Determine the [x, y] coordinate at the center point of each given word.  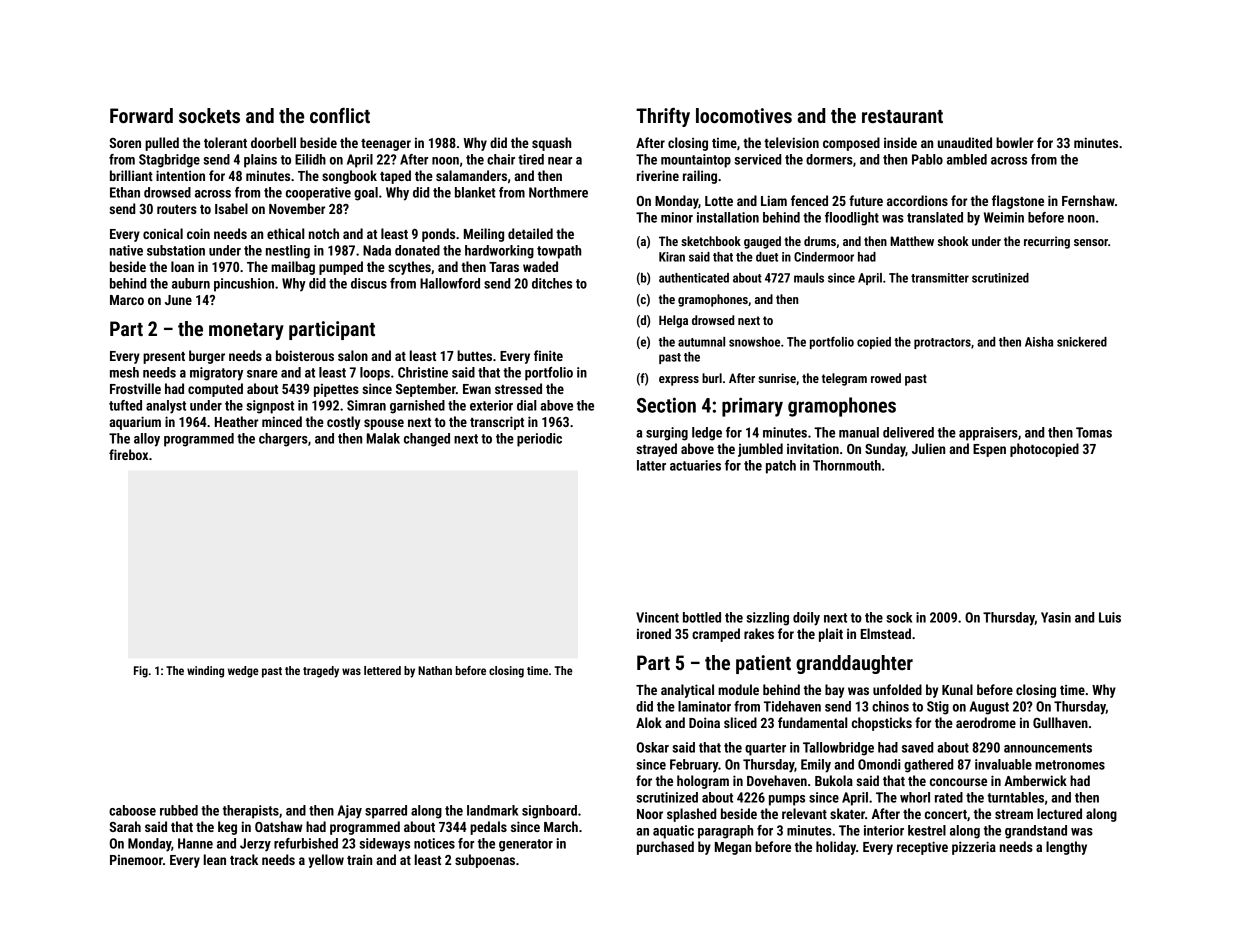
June [178, 300]
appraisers [988, 434]
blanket [475, 192]
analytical [687, 691]
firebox [128, 454]
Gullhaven [1060, 722]
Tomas [1094, 432]
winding [205, 672]
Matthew [912, 241]
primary [752, 407]
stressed [518, 388]
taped [395, 177]
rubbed [179, 810]
